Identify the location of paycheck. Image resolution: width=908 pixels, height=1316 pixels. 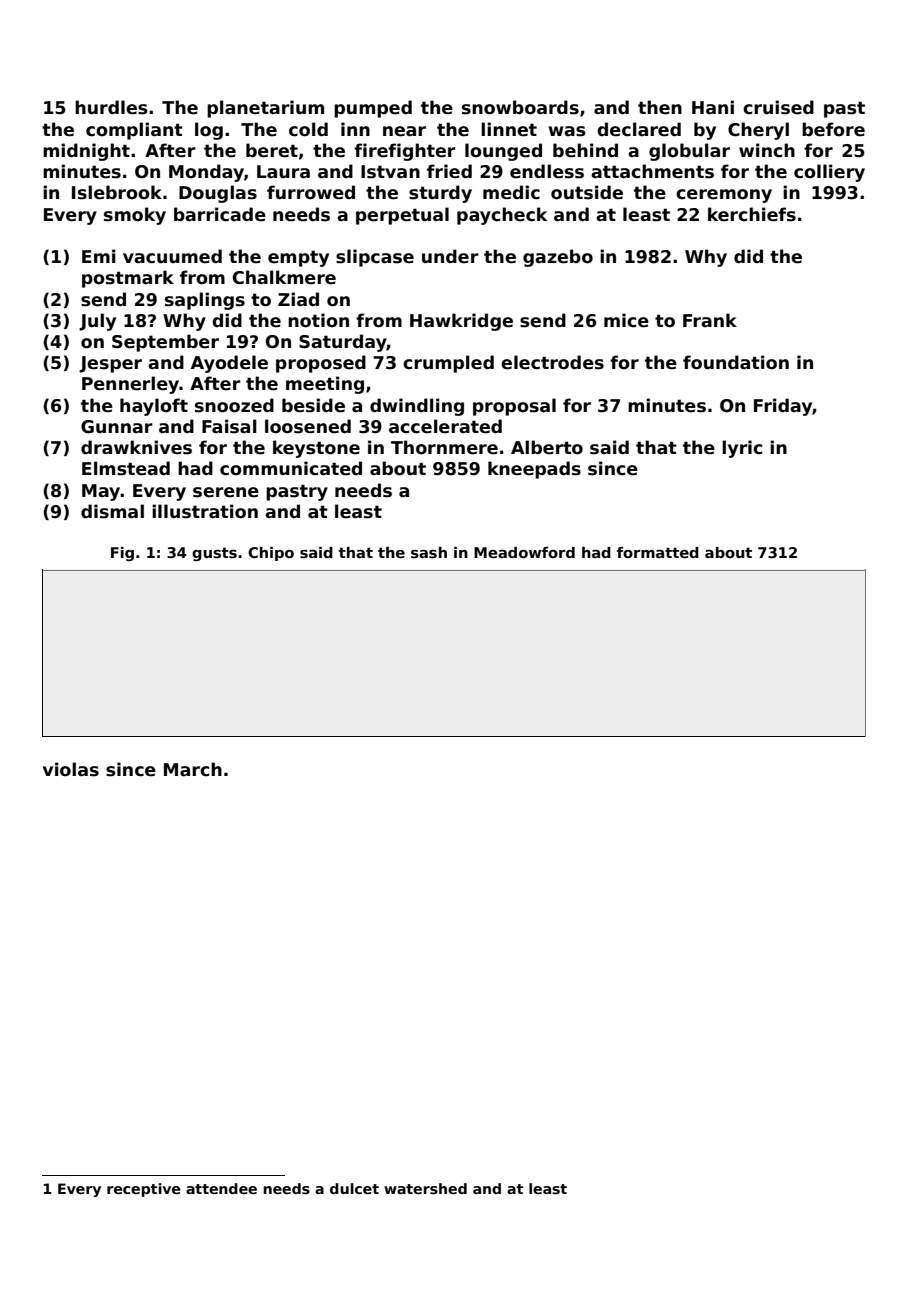
(502, 216).
